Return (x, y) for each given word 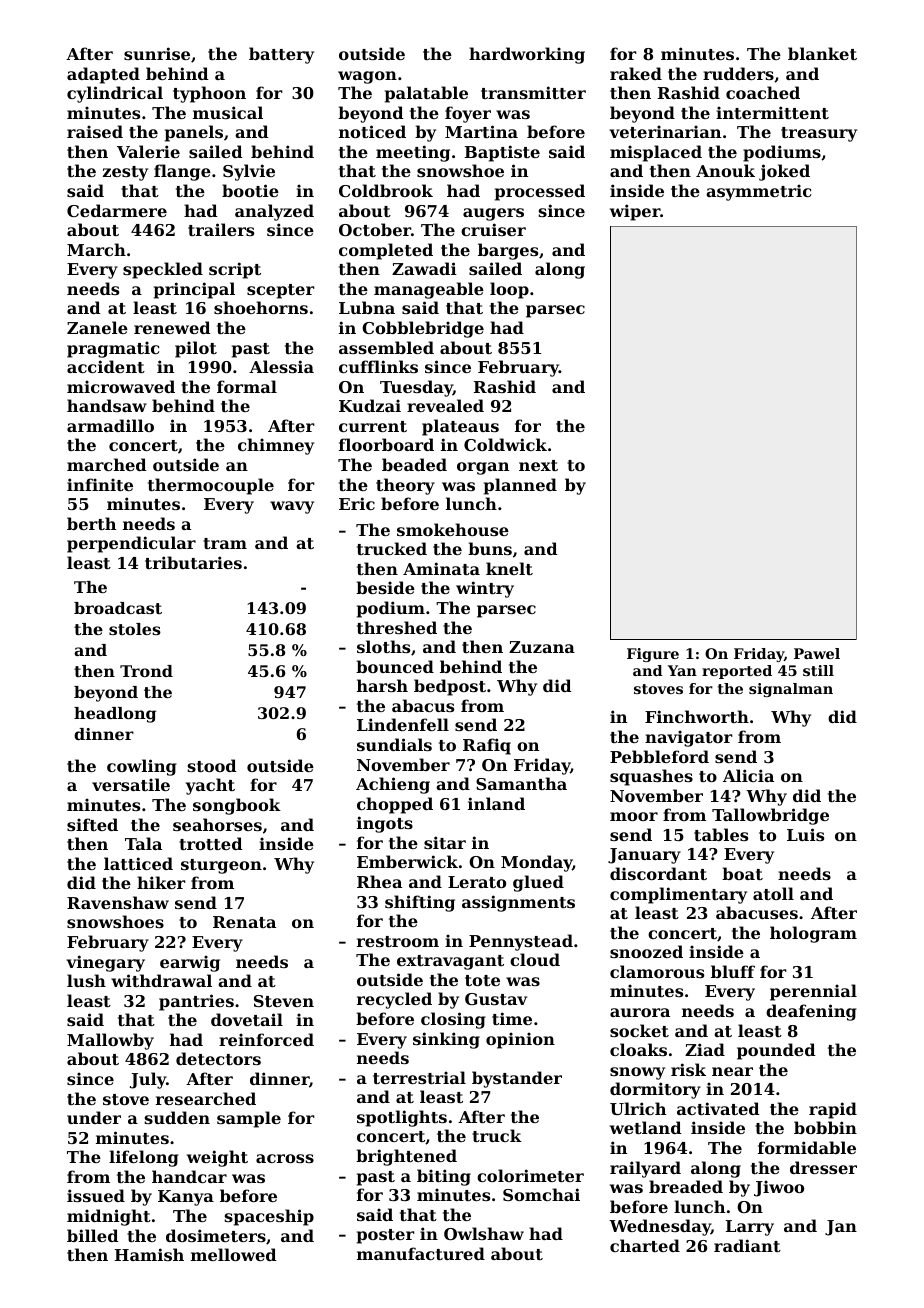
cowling (142, 767)
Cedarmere (117, 210)
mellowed (234, 1254)
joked (784, 172)
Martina (481, 131)
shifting (420, 903)
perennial (813, 992)
